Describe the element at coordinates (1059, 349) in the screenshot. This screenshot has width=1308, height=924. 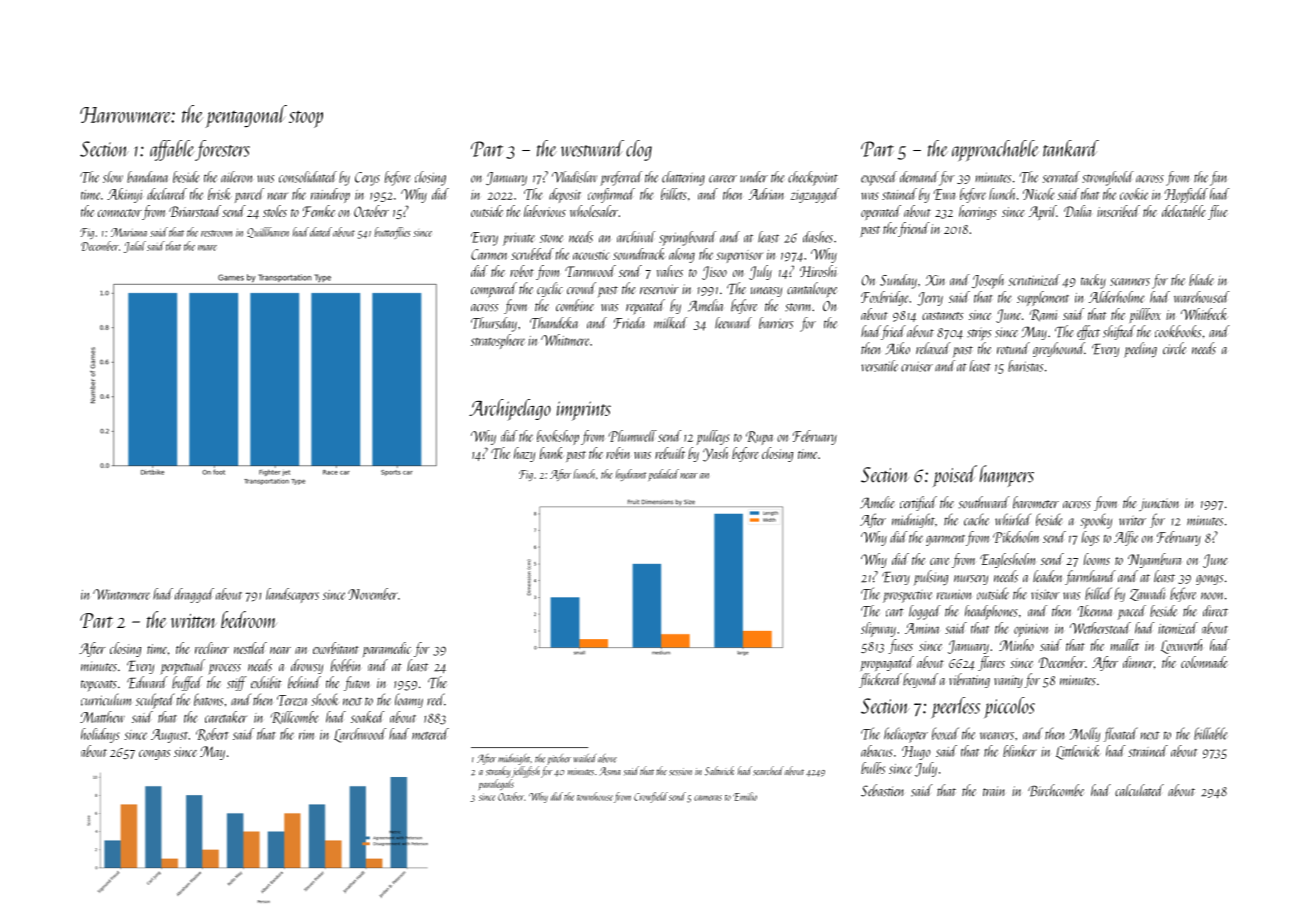
I see `greyhound` at that location.
